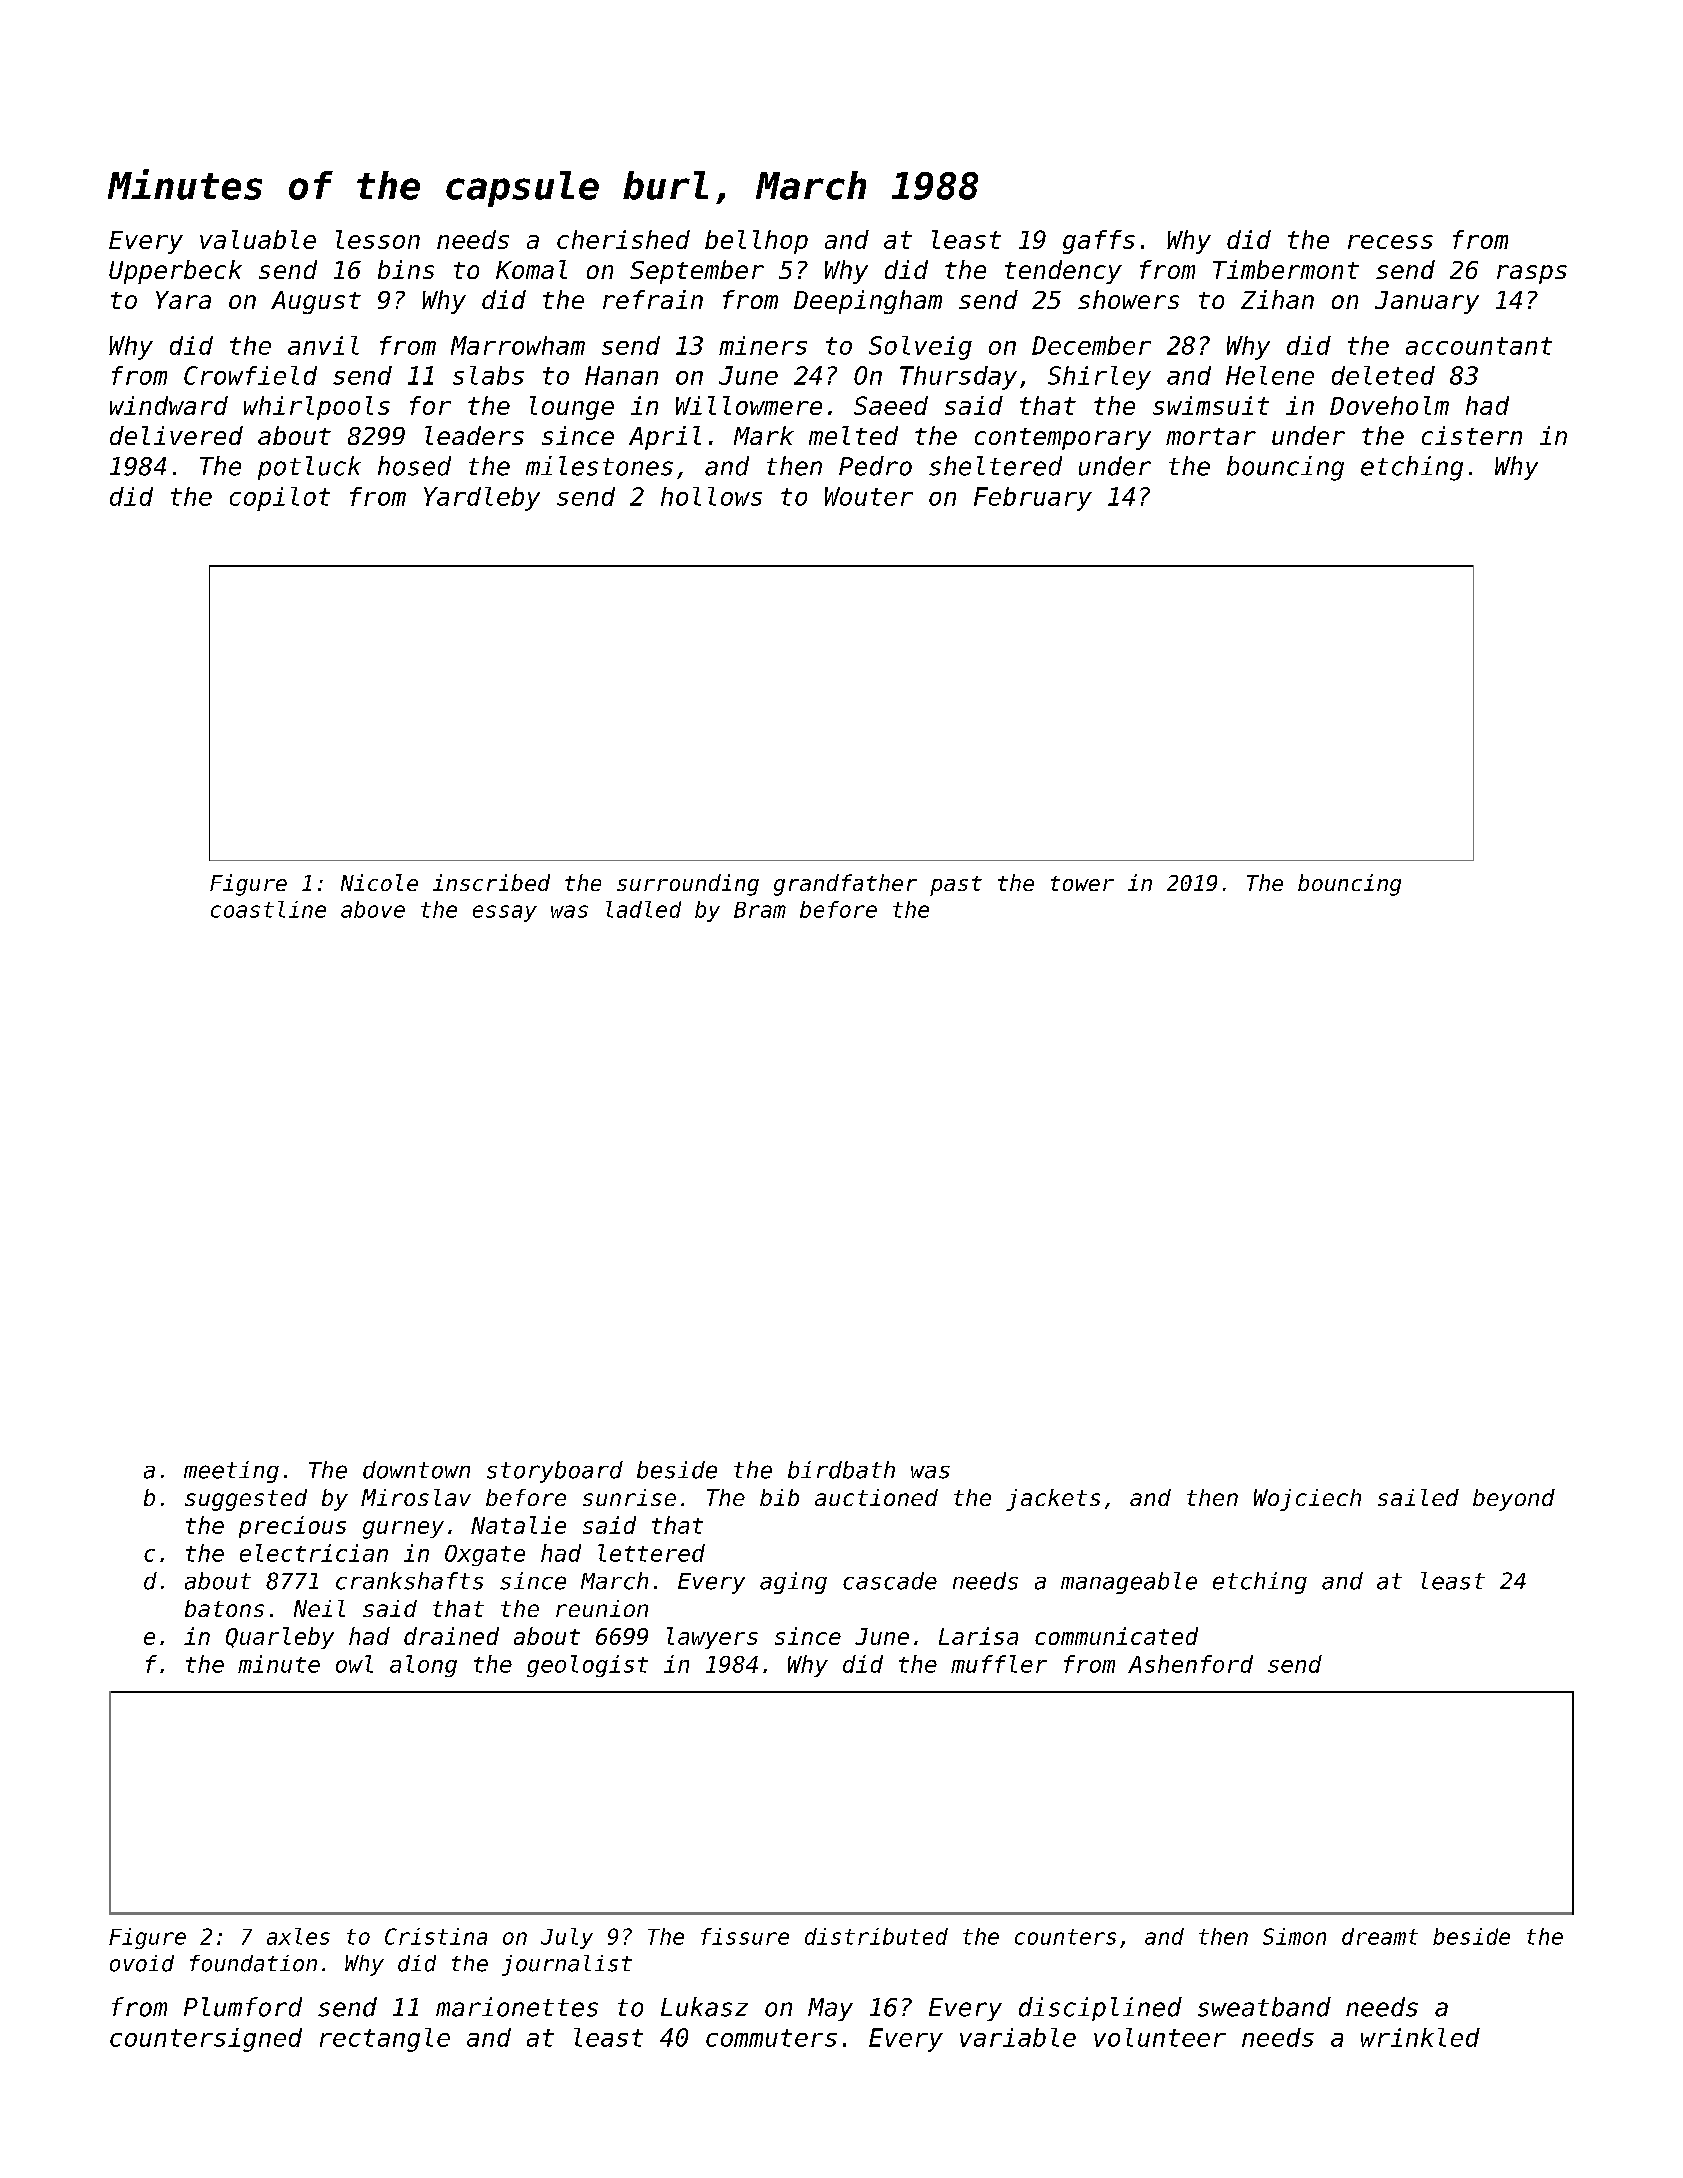  What do you see at coordinates (868, 302) in the page?
I see `Deepingham` at bounding box center [868, 302].
